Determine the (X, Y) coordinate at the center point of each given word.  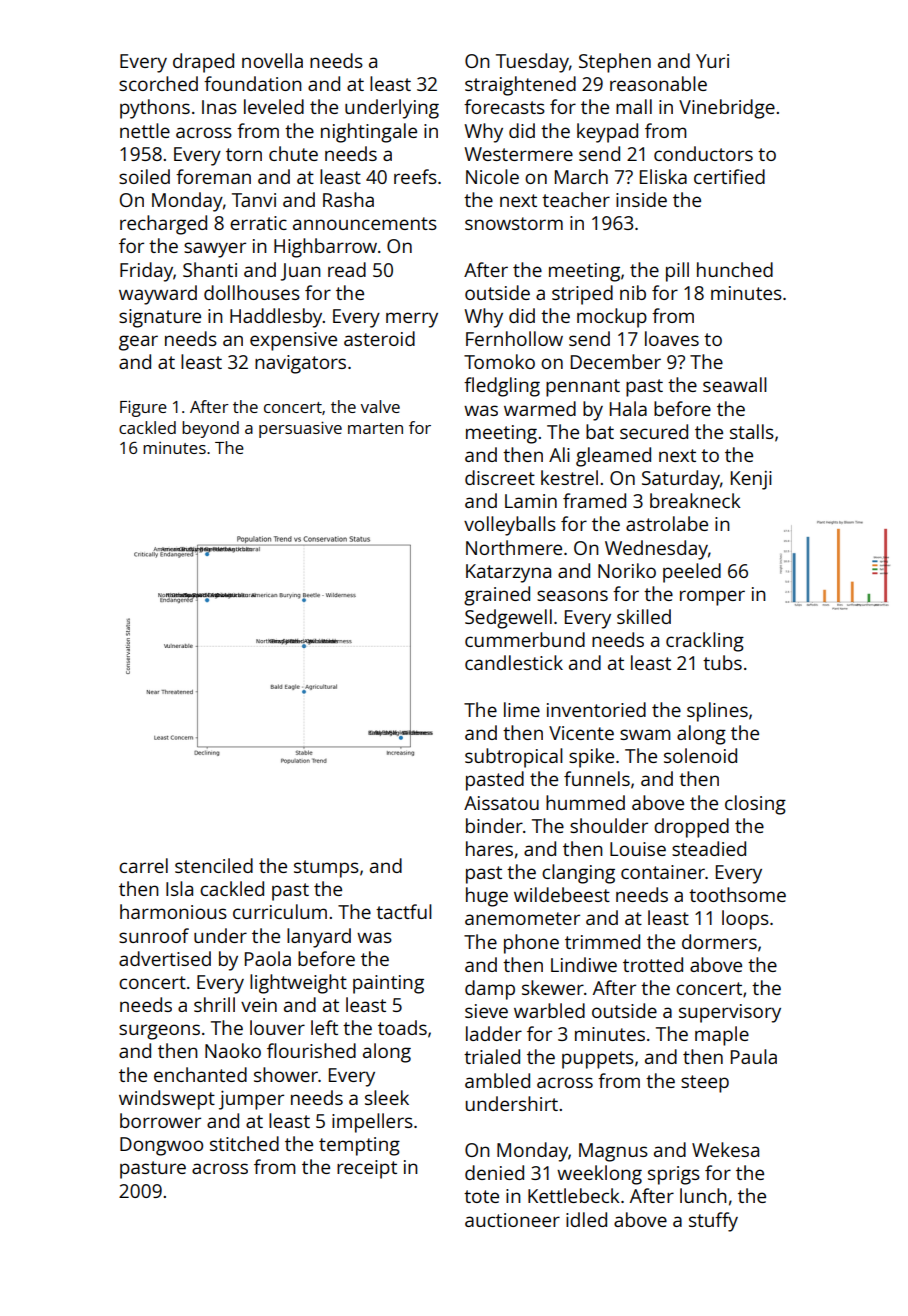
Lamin (531, 501)
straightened (520, 86)
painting (388, 984)
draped (203, 63)
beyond (210, 429)
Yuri (712, 61)
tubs (722, 662)
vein (259, 1005)
